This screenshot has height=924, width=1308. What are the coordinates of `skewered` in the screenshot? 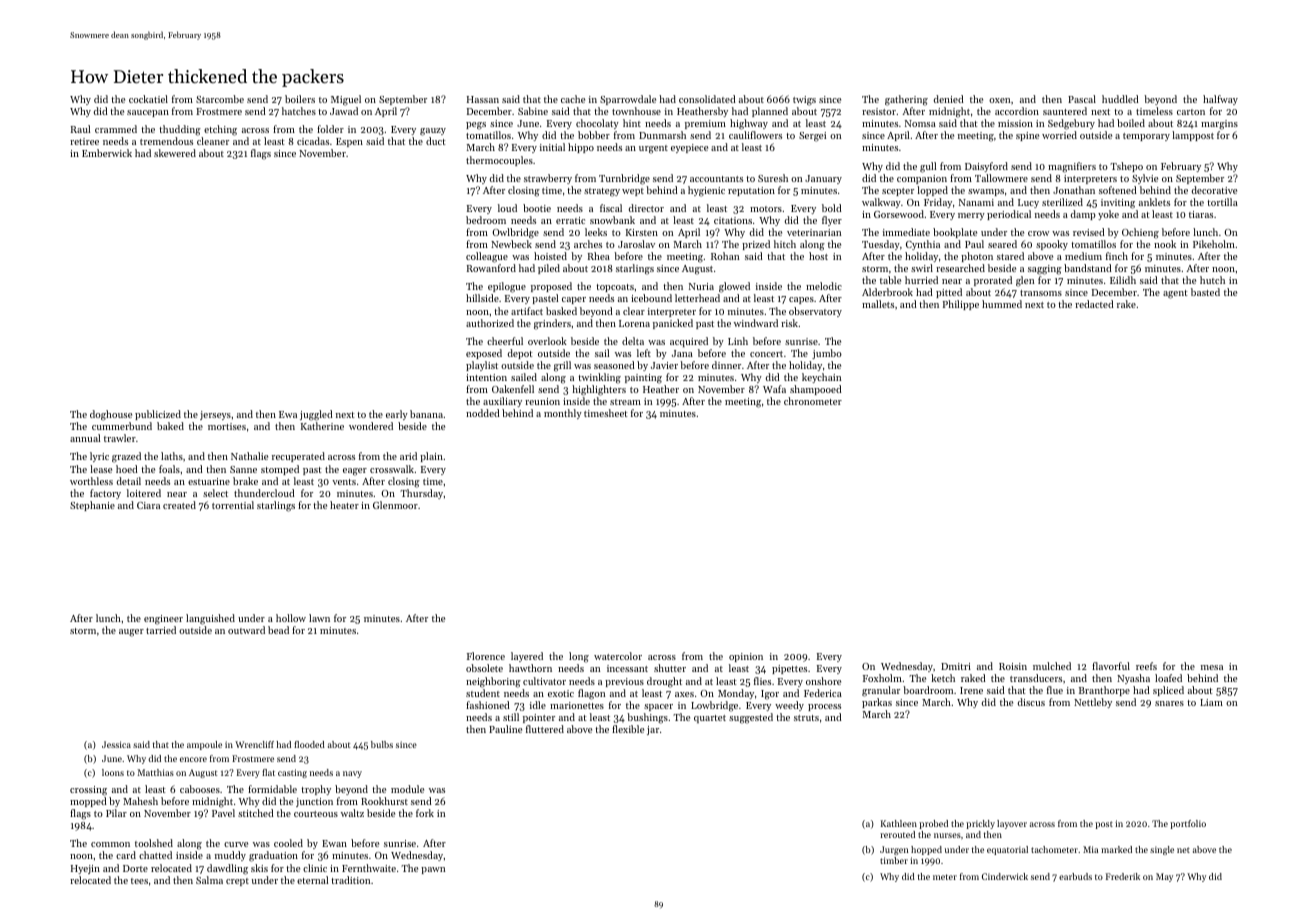 It's located at (175, 153).
